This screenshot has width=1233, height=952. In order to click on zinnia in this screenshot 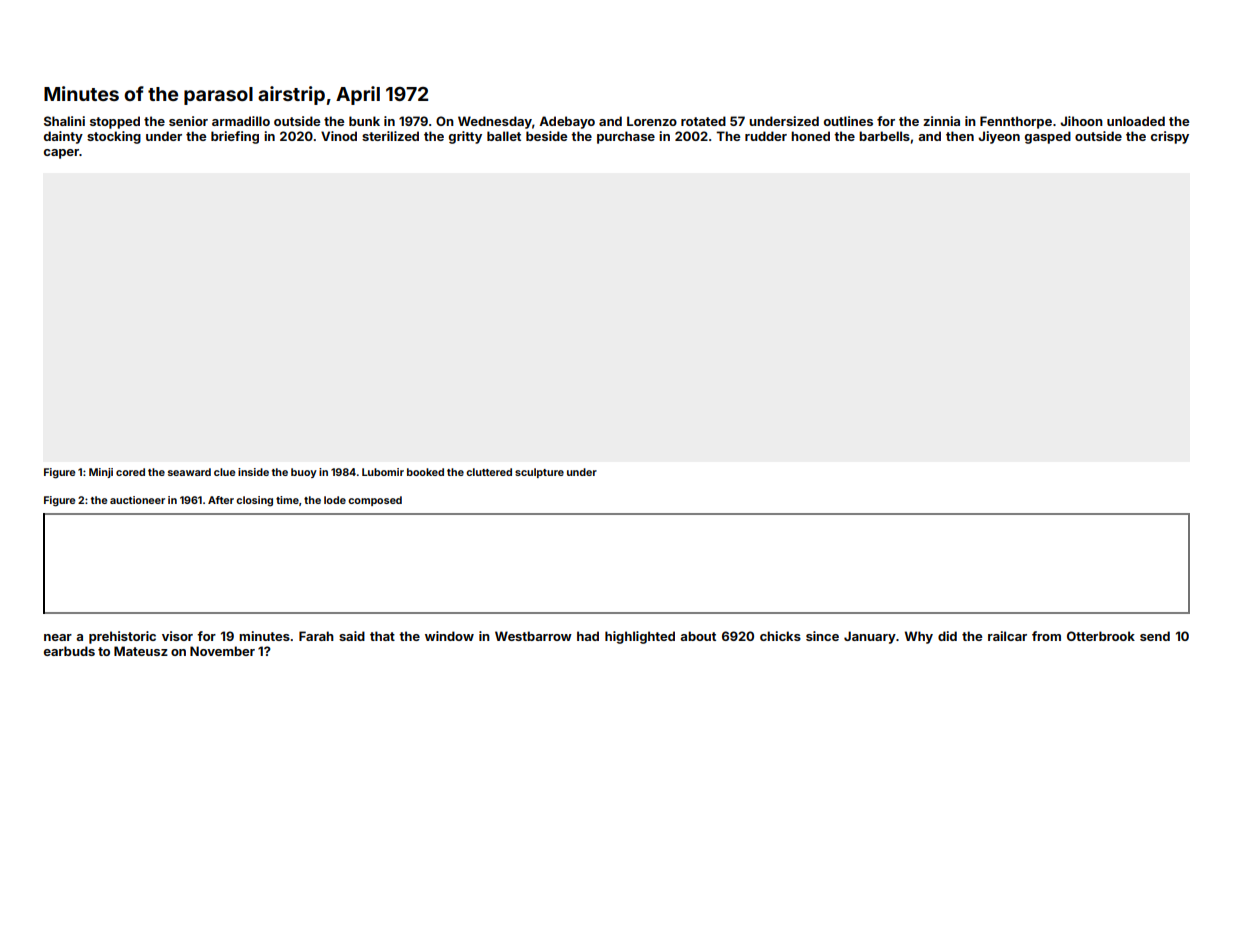, I will do `click(941, 121)`.
